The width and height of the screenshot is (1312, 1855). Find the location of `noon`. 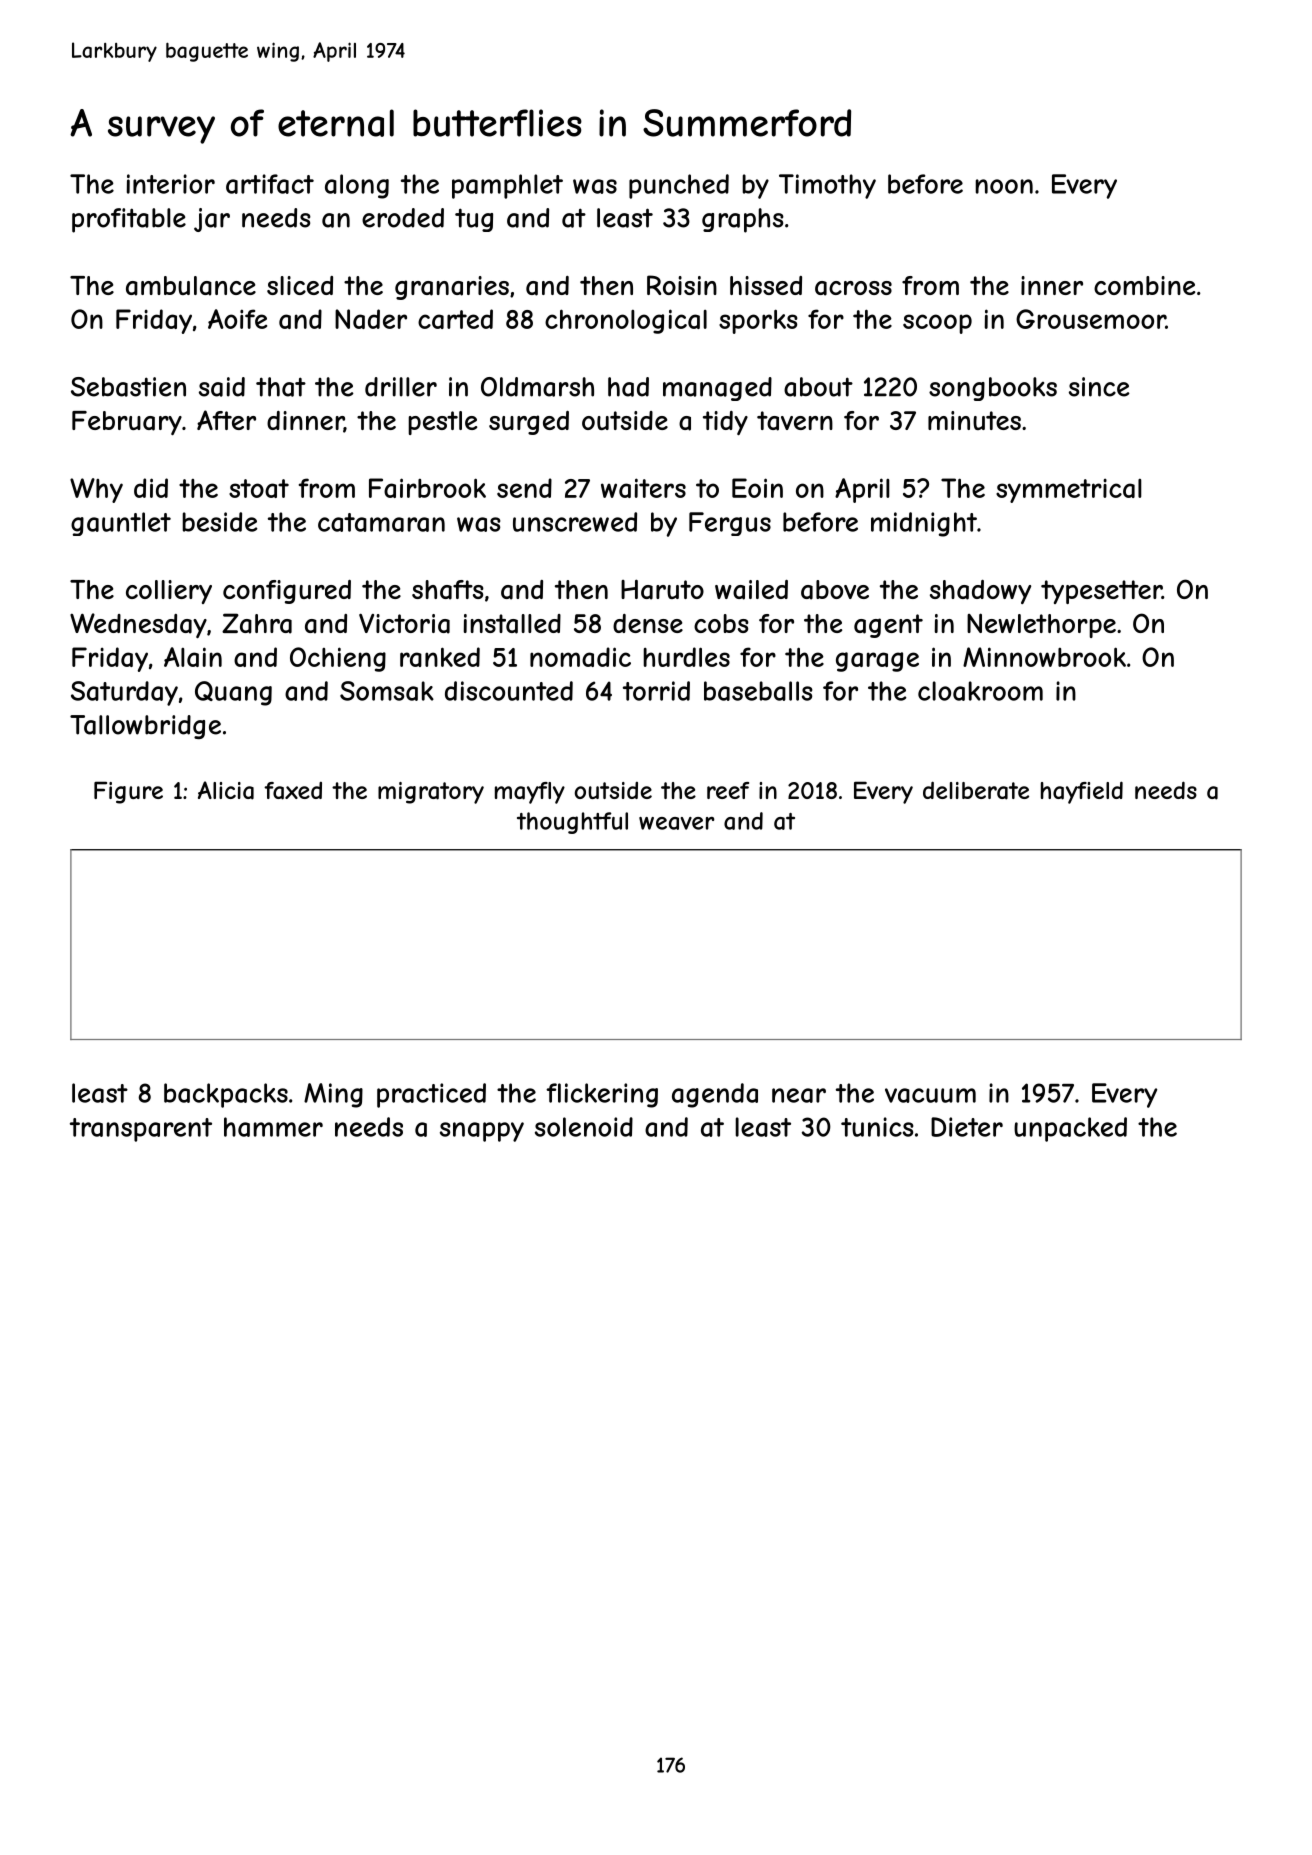

noon is located at coordinates (1004, 186).
